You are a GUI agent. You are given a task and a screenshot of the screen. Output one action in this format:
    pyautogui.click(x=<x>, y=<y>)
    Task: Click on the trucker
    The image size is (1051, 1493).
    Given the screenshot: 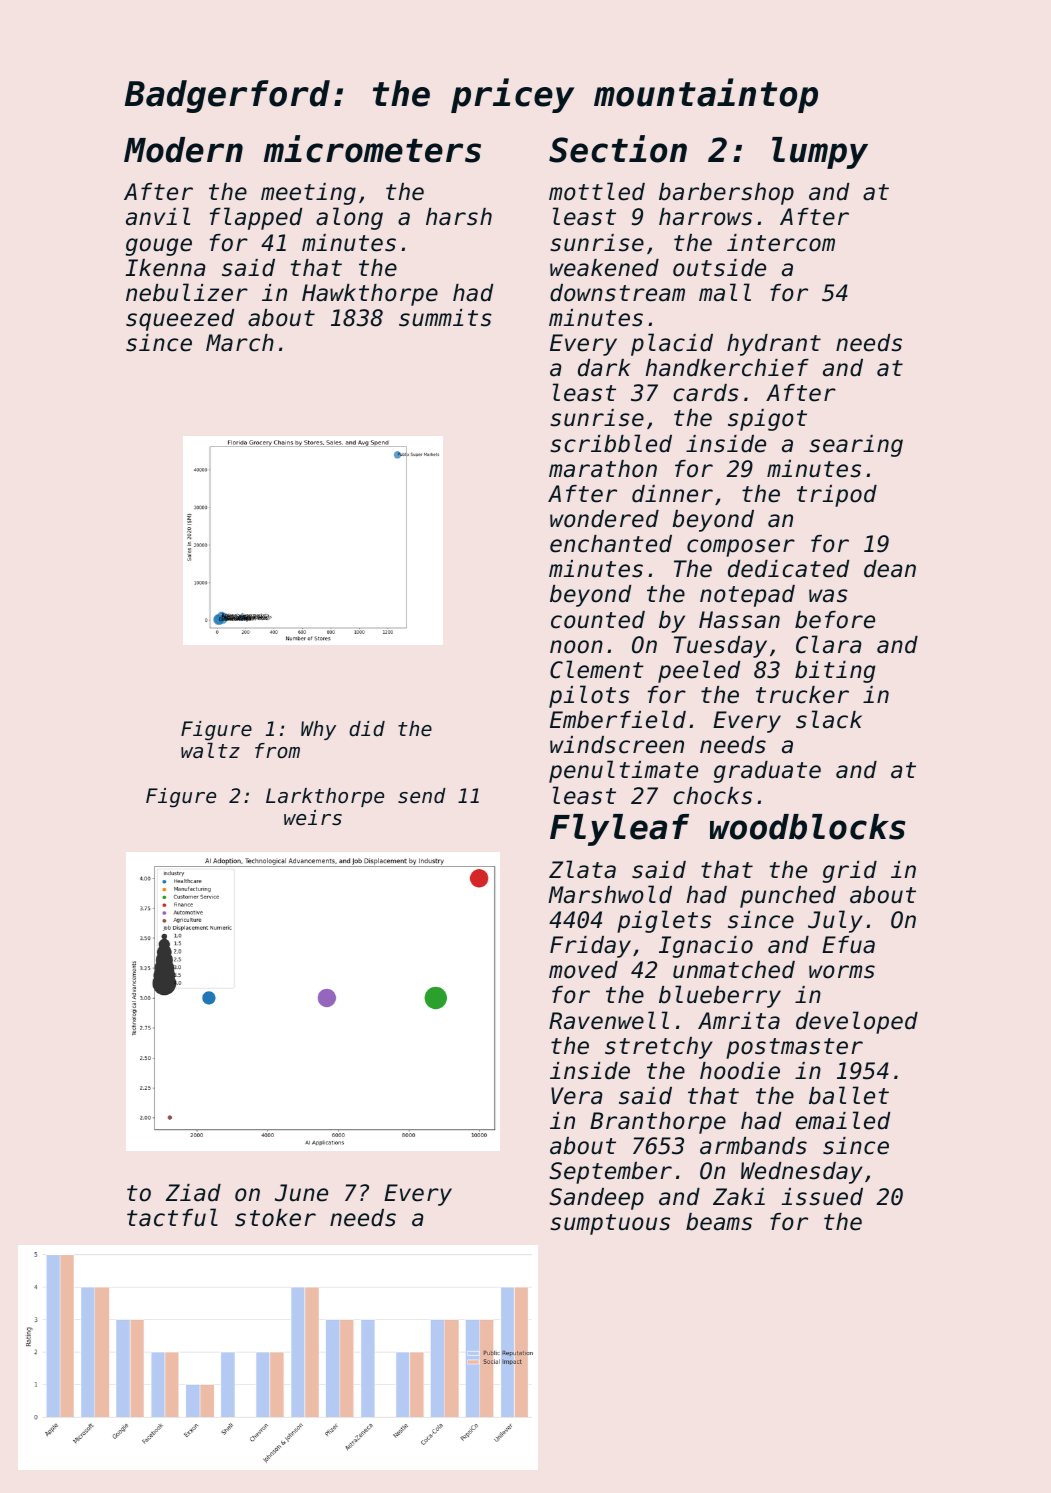 What is the action you would take?
    pyautogui.click(x=802, y=695)
